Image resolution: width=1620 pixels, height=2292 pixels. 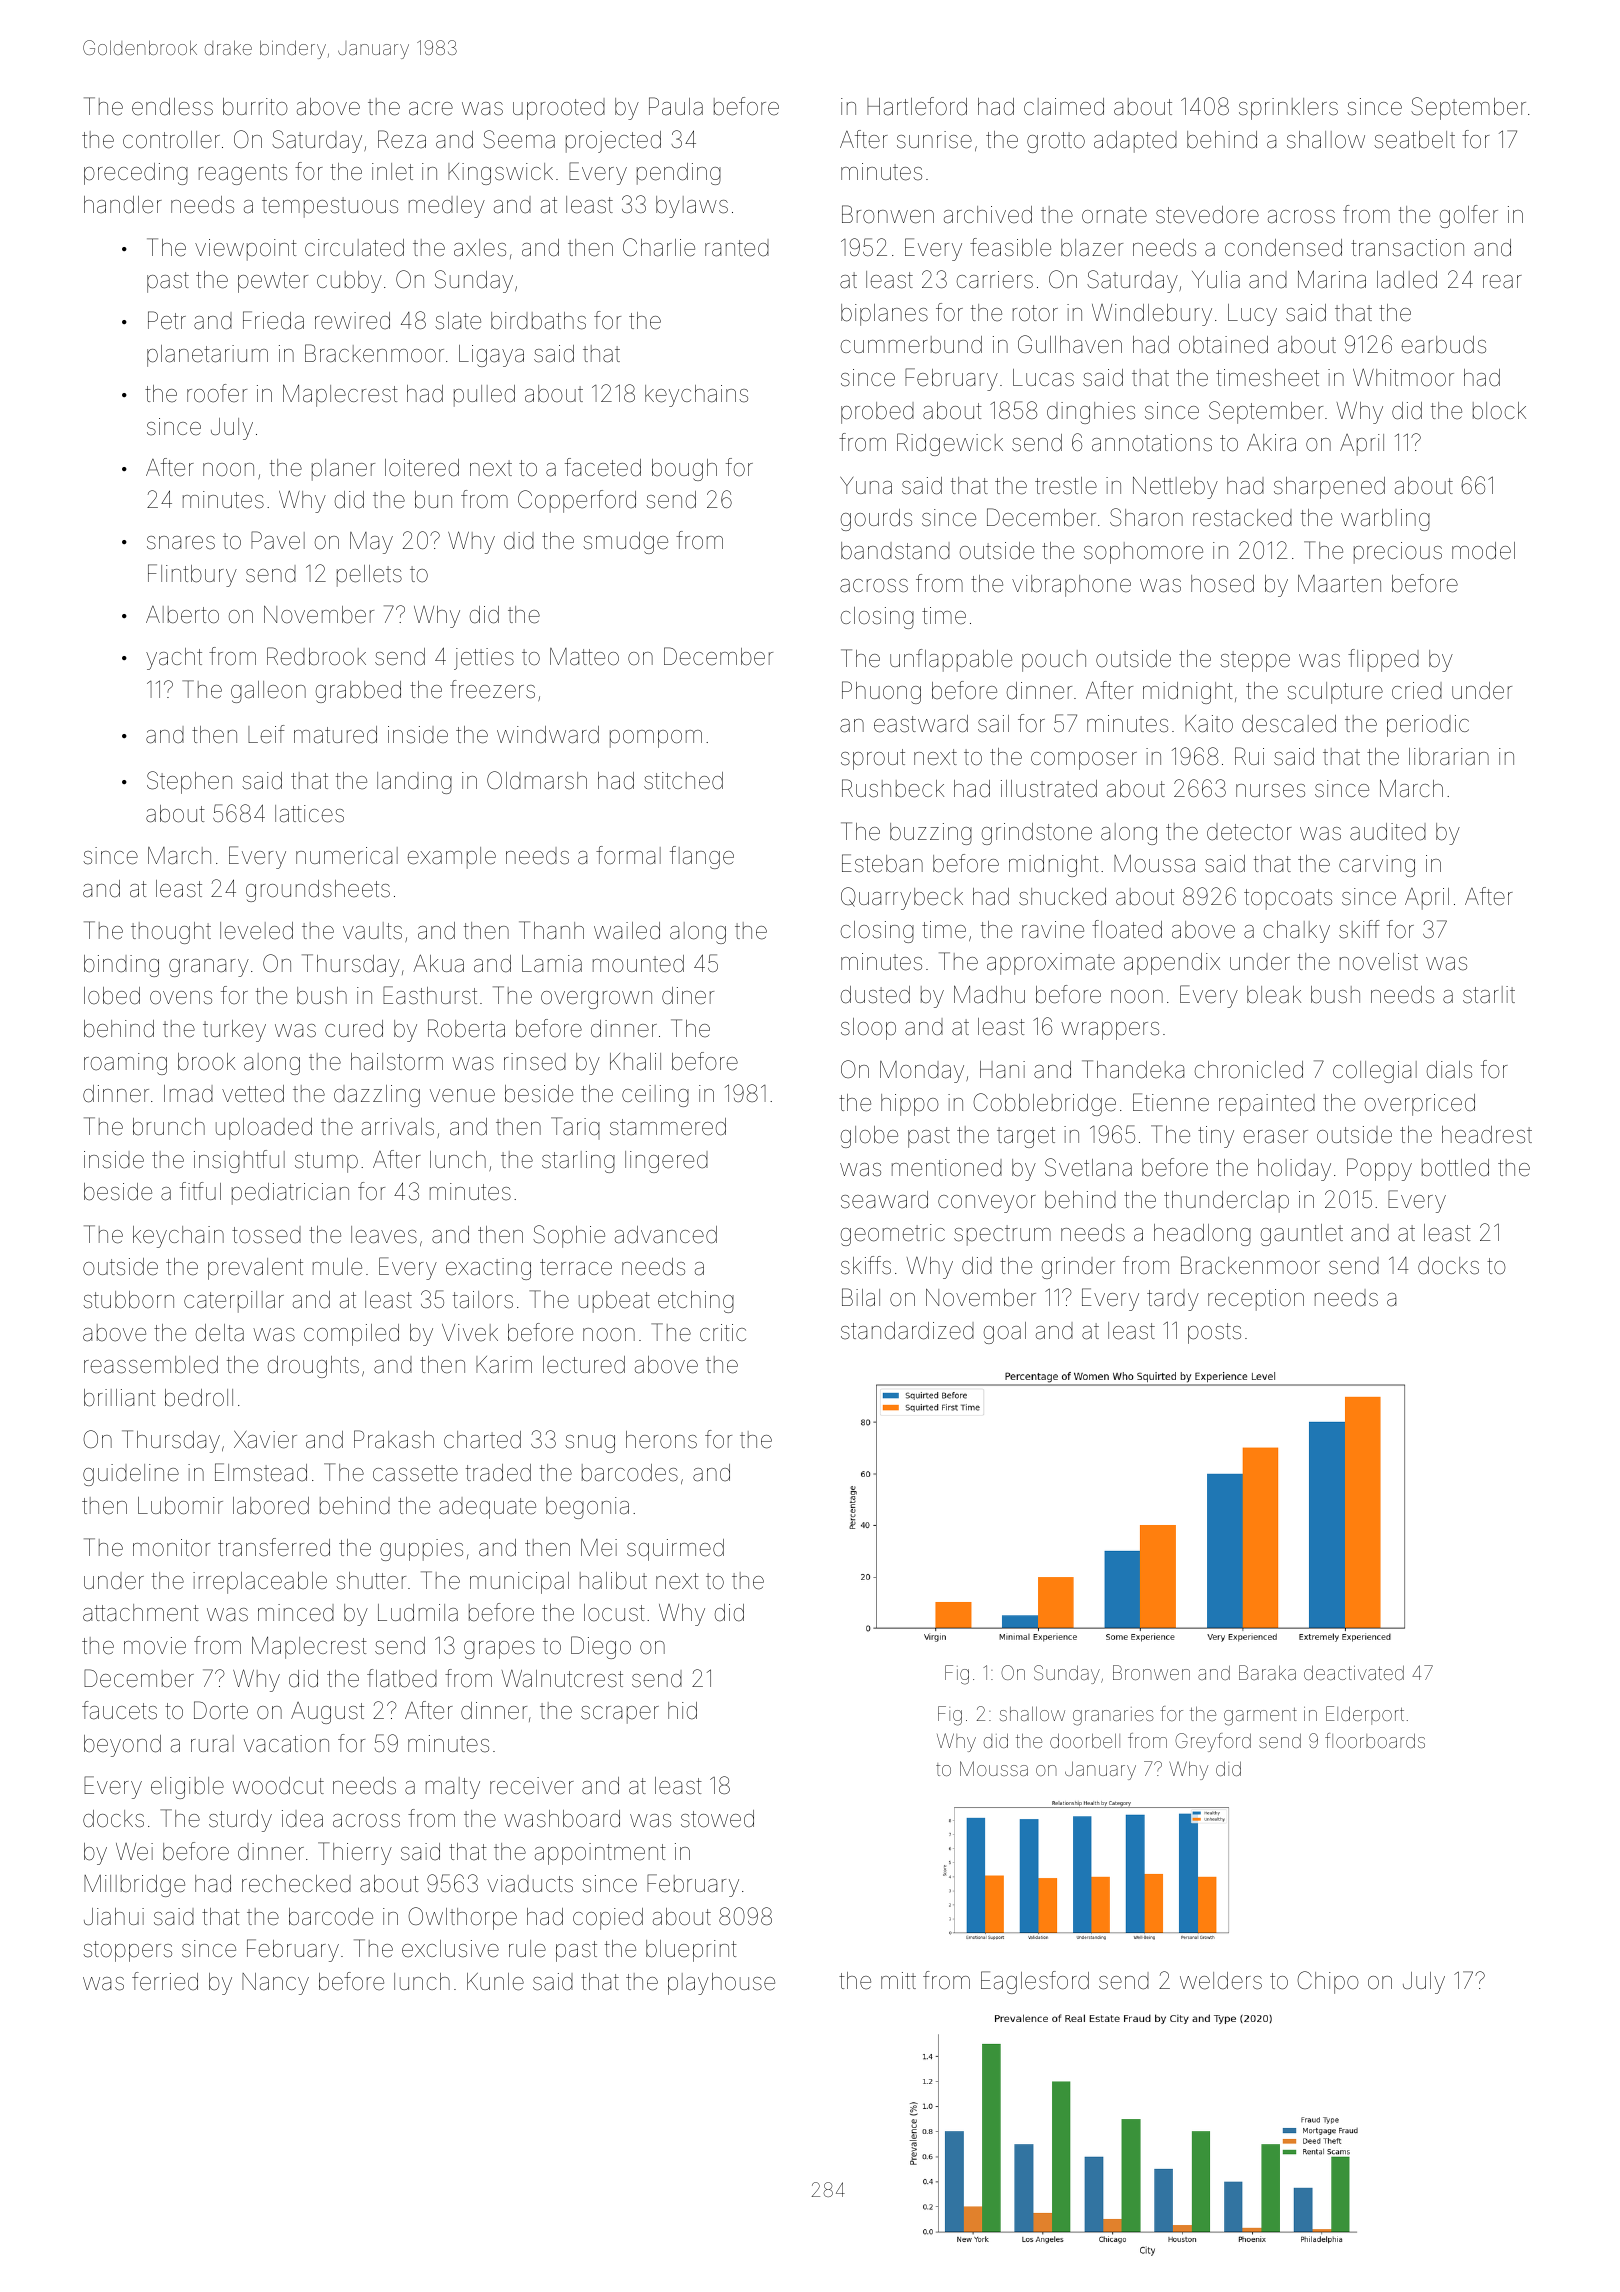 I want to click on stowed, so click(x=717, y=1819).
